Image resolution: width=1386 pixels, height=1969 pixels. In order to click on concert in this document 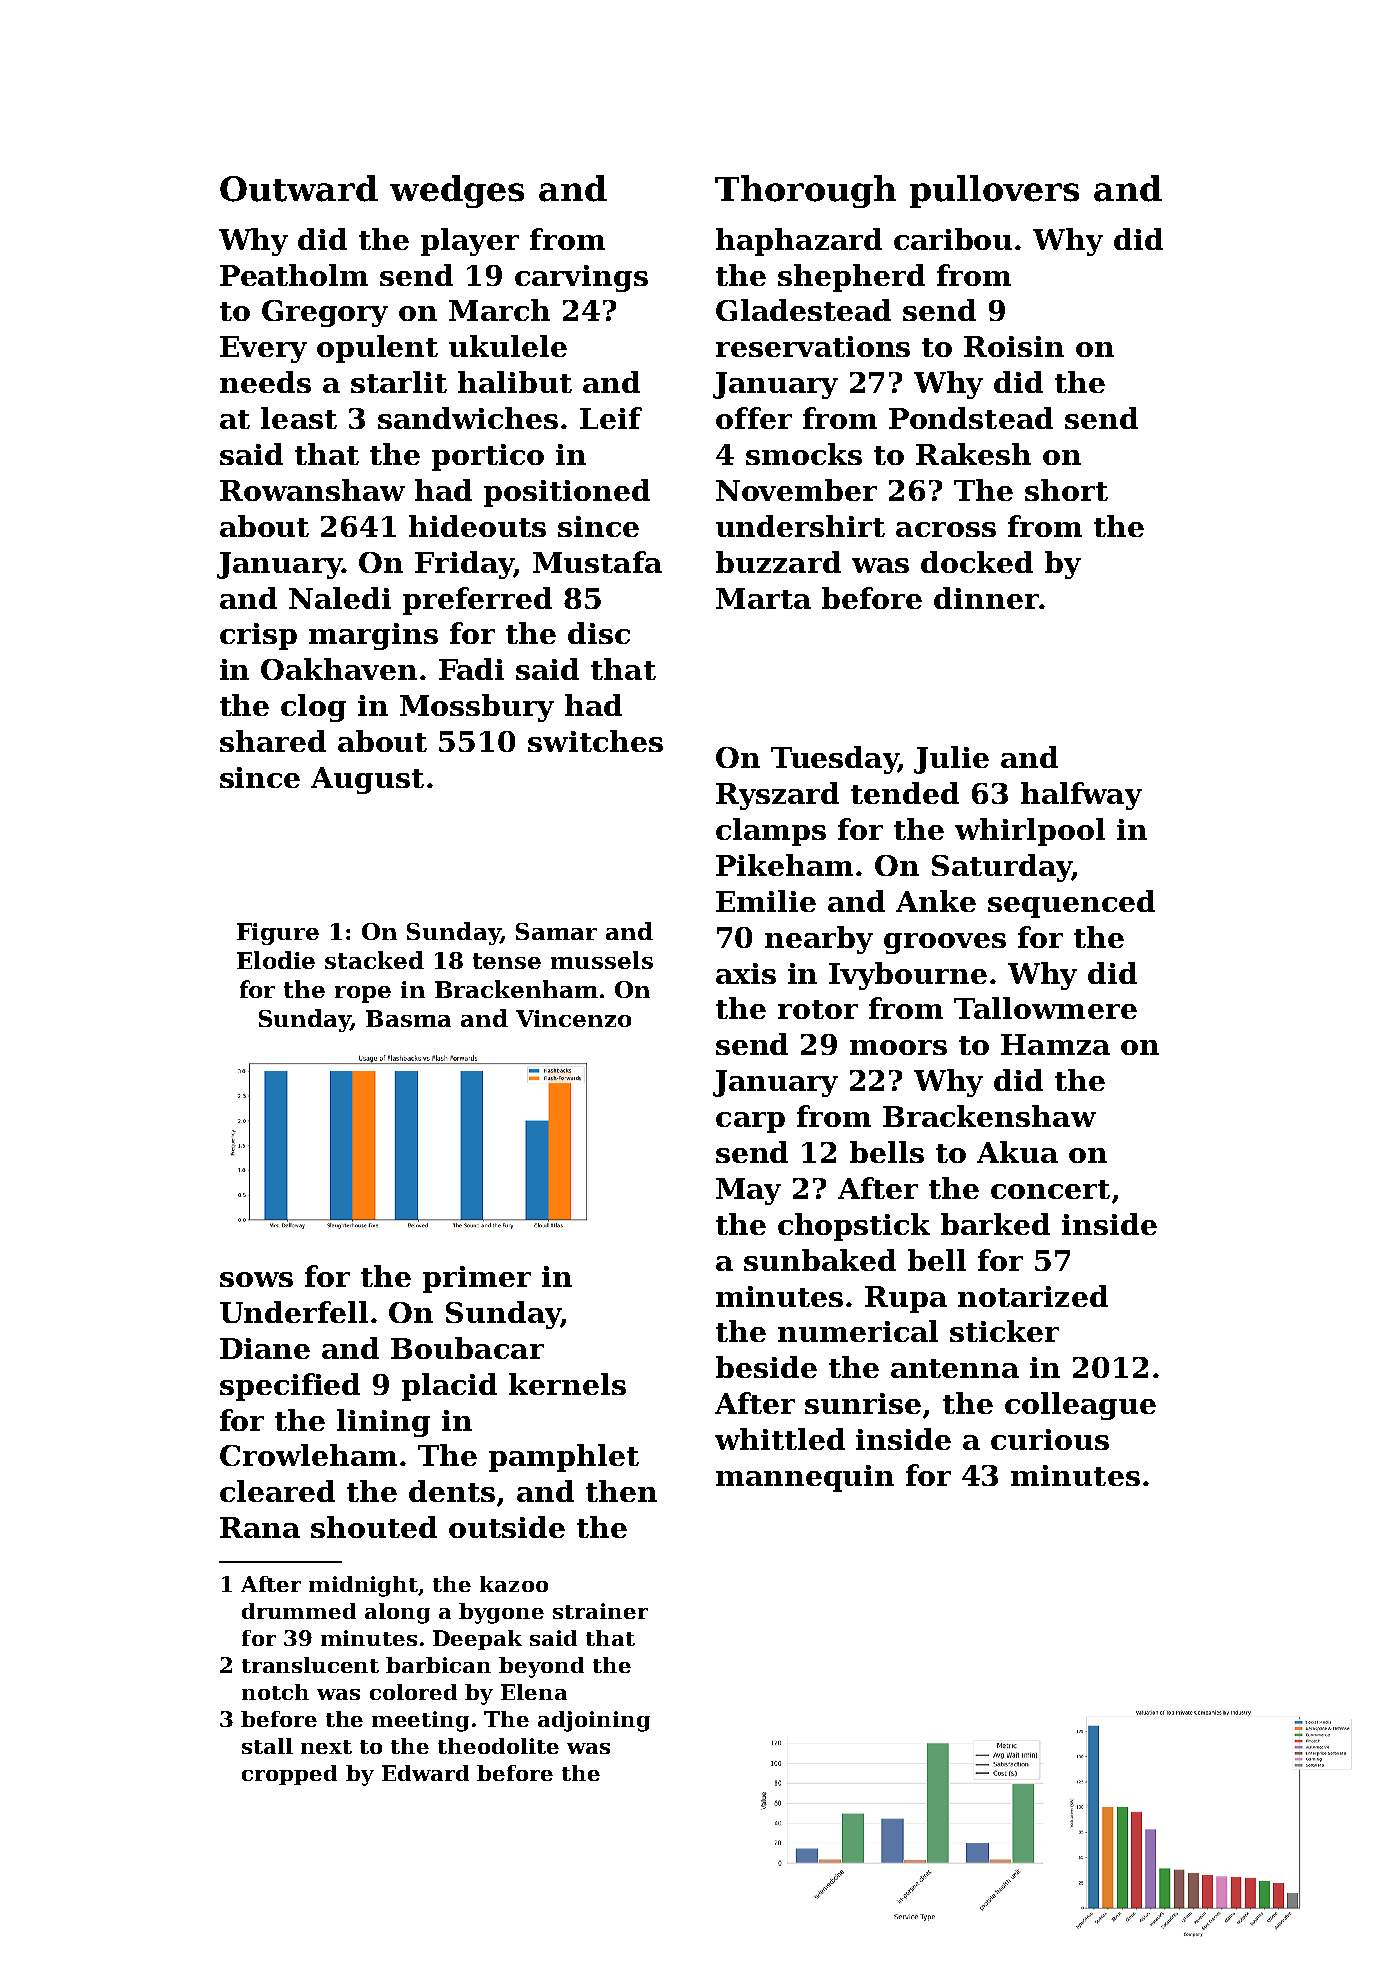, I will do `click(1050, 1189)`.
